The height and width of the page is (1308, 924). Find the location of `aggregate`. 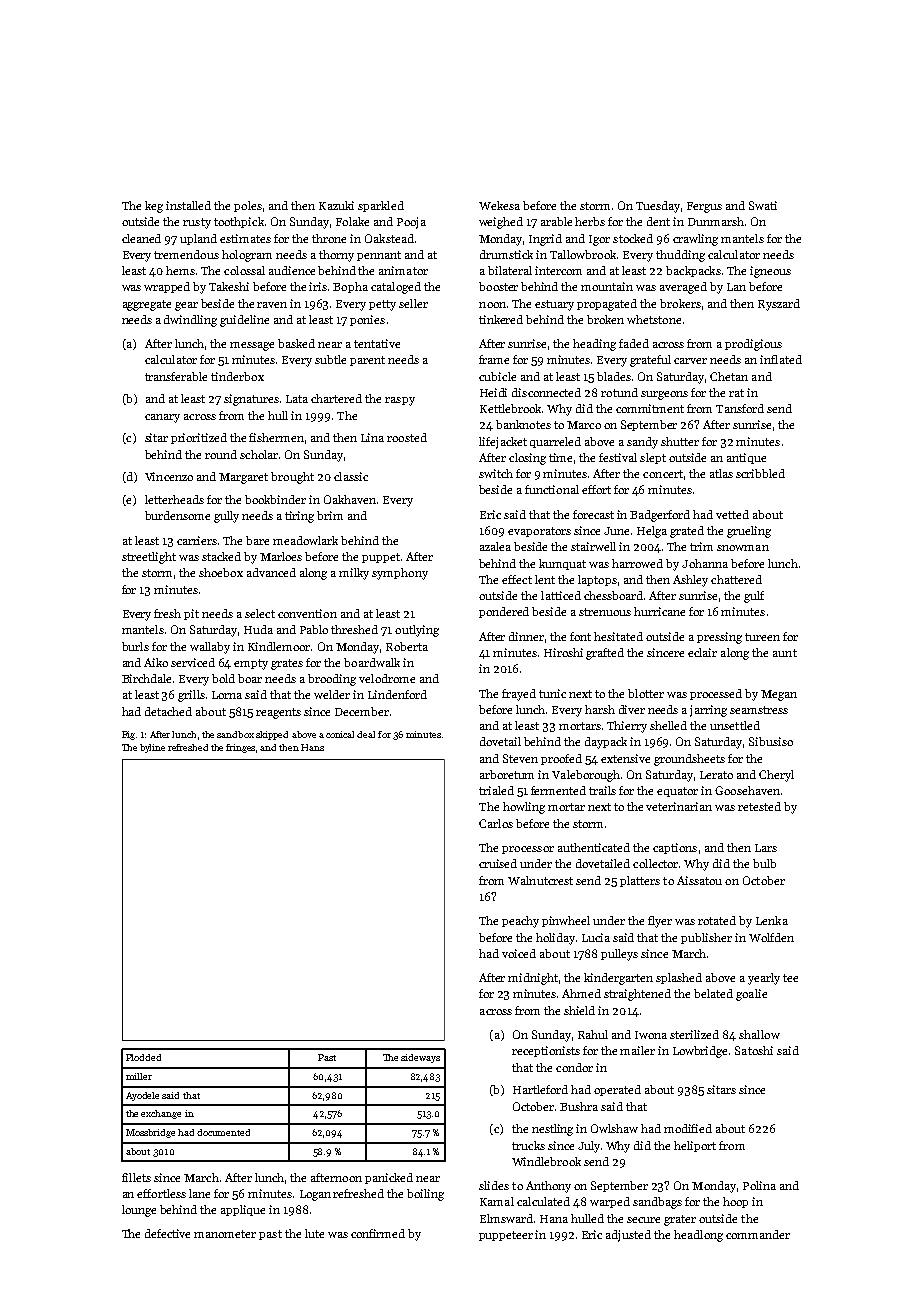

aggregate is located at coordinates (147, 305).
